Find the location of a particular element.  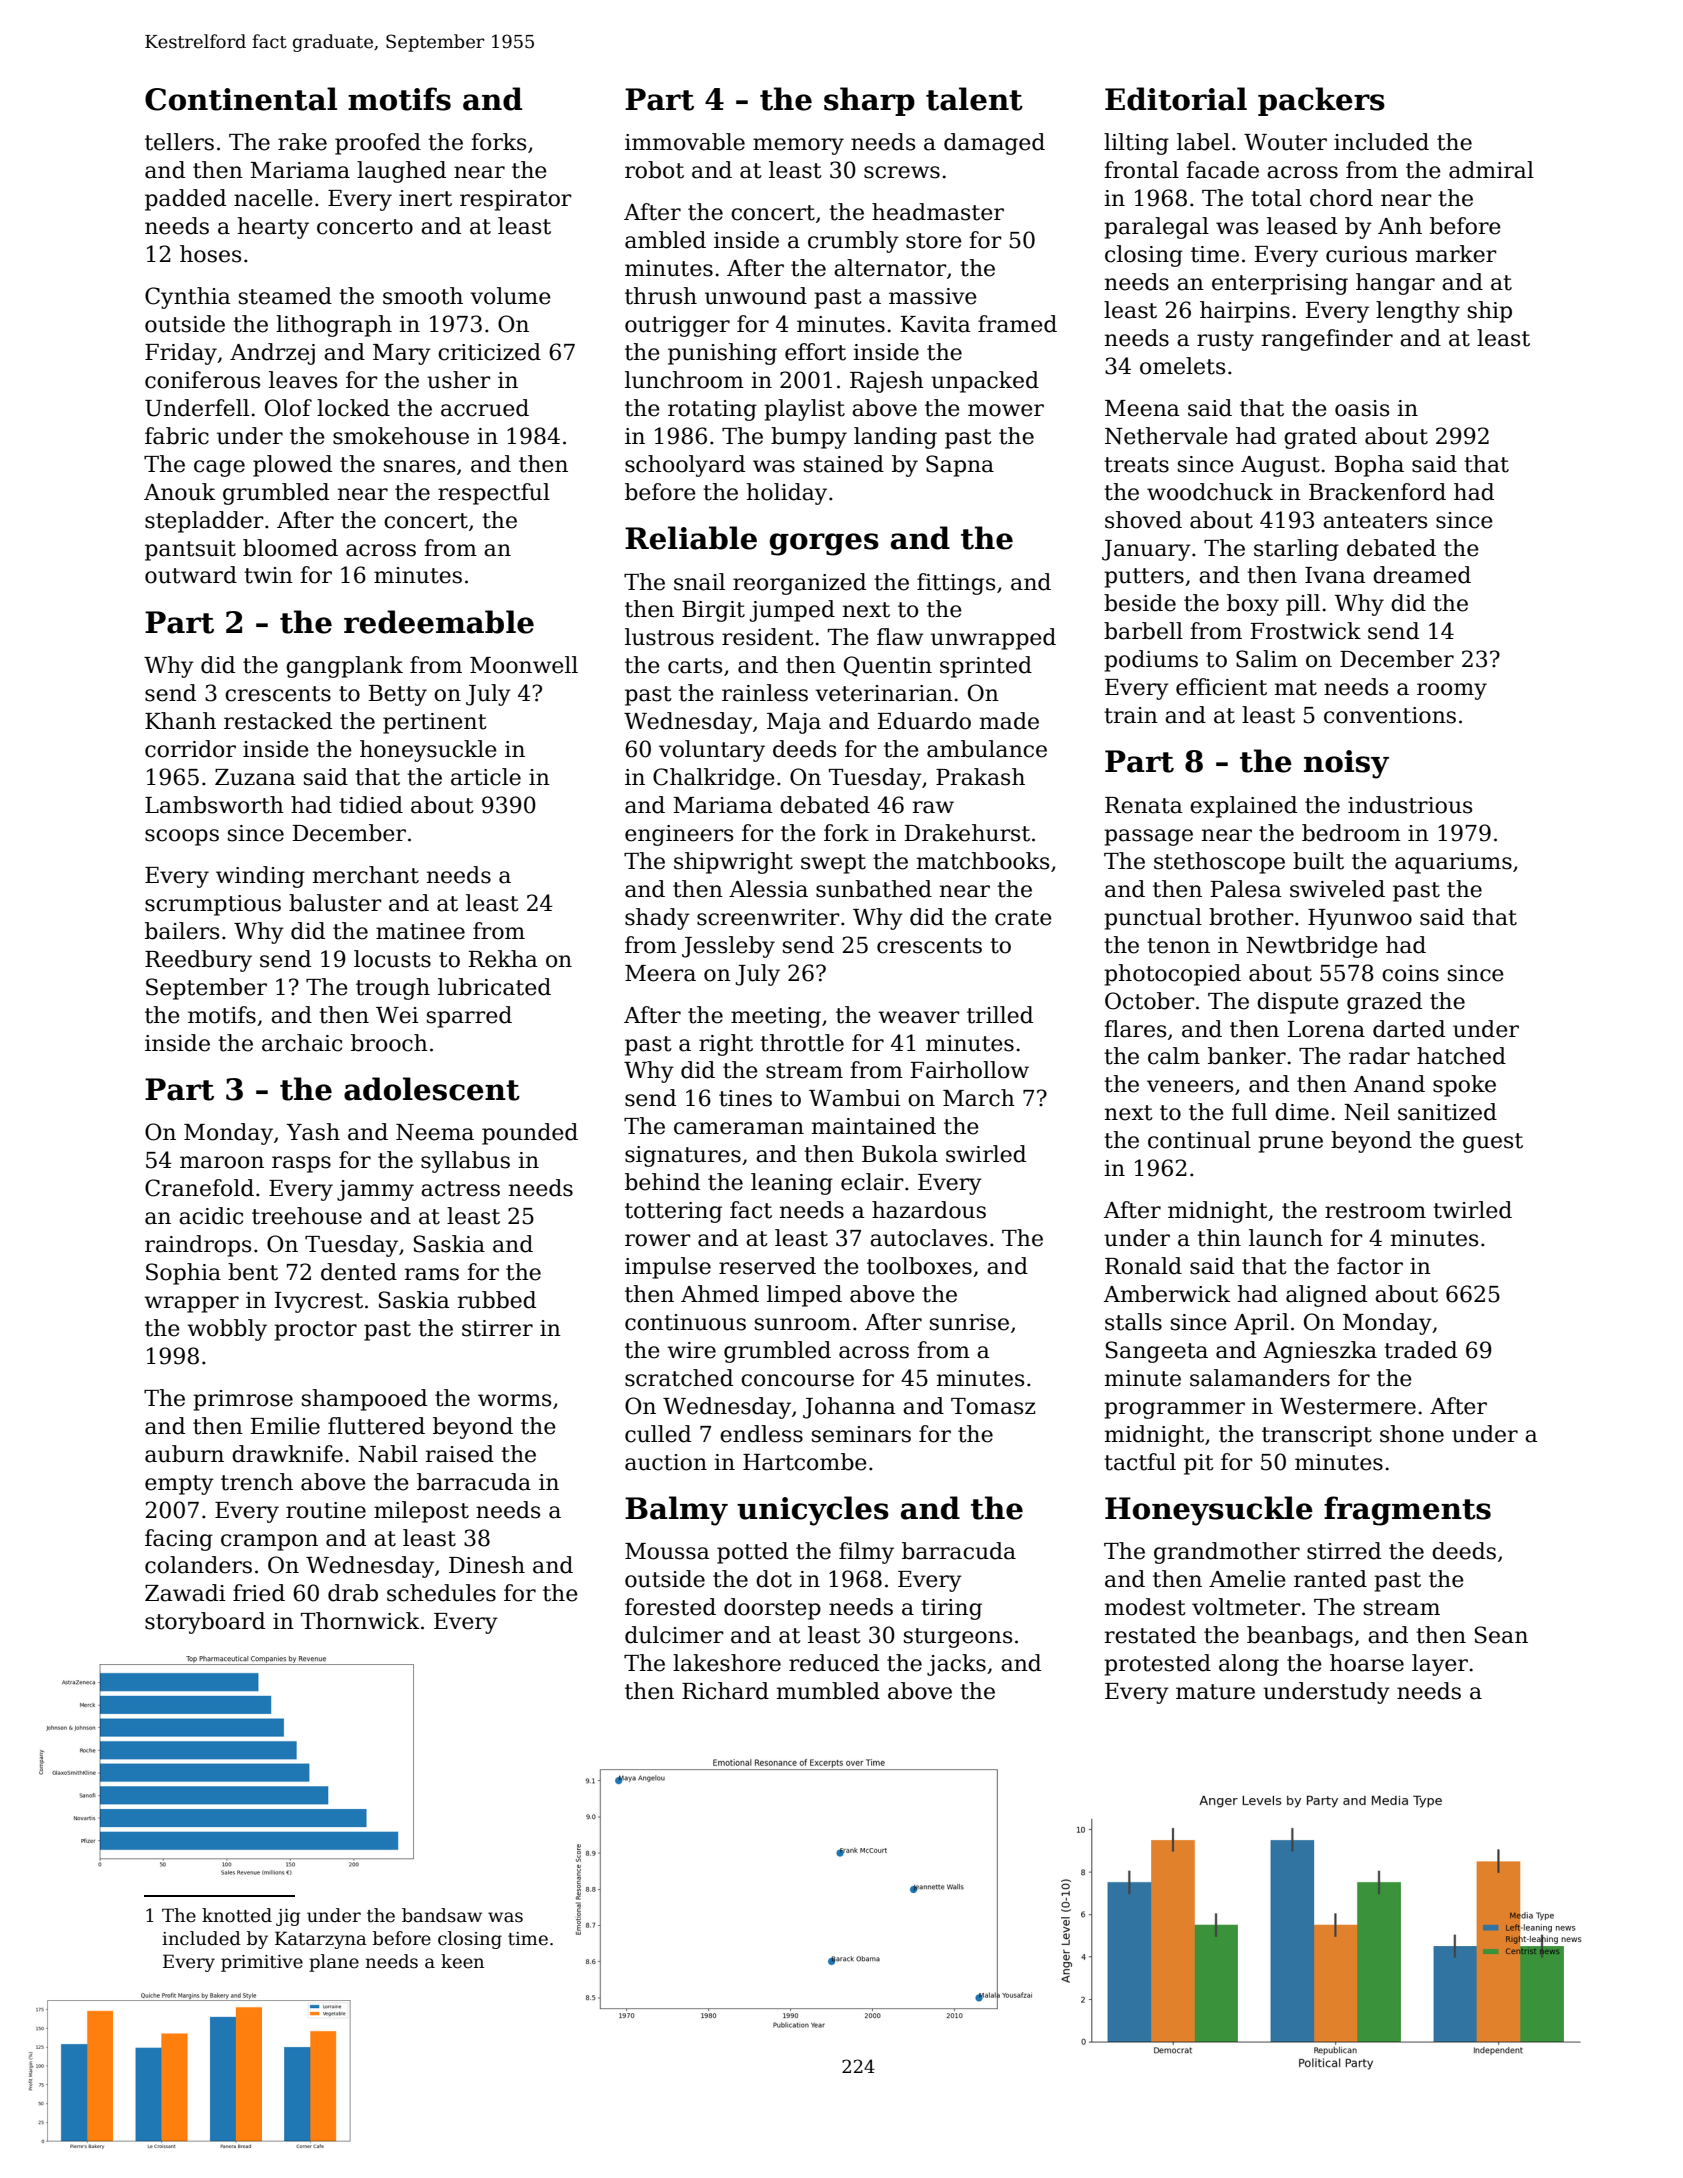

Bopha is located at coordinates (1369, 466).
